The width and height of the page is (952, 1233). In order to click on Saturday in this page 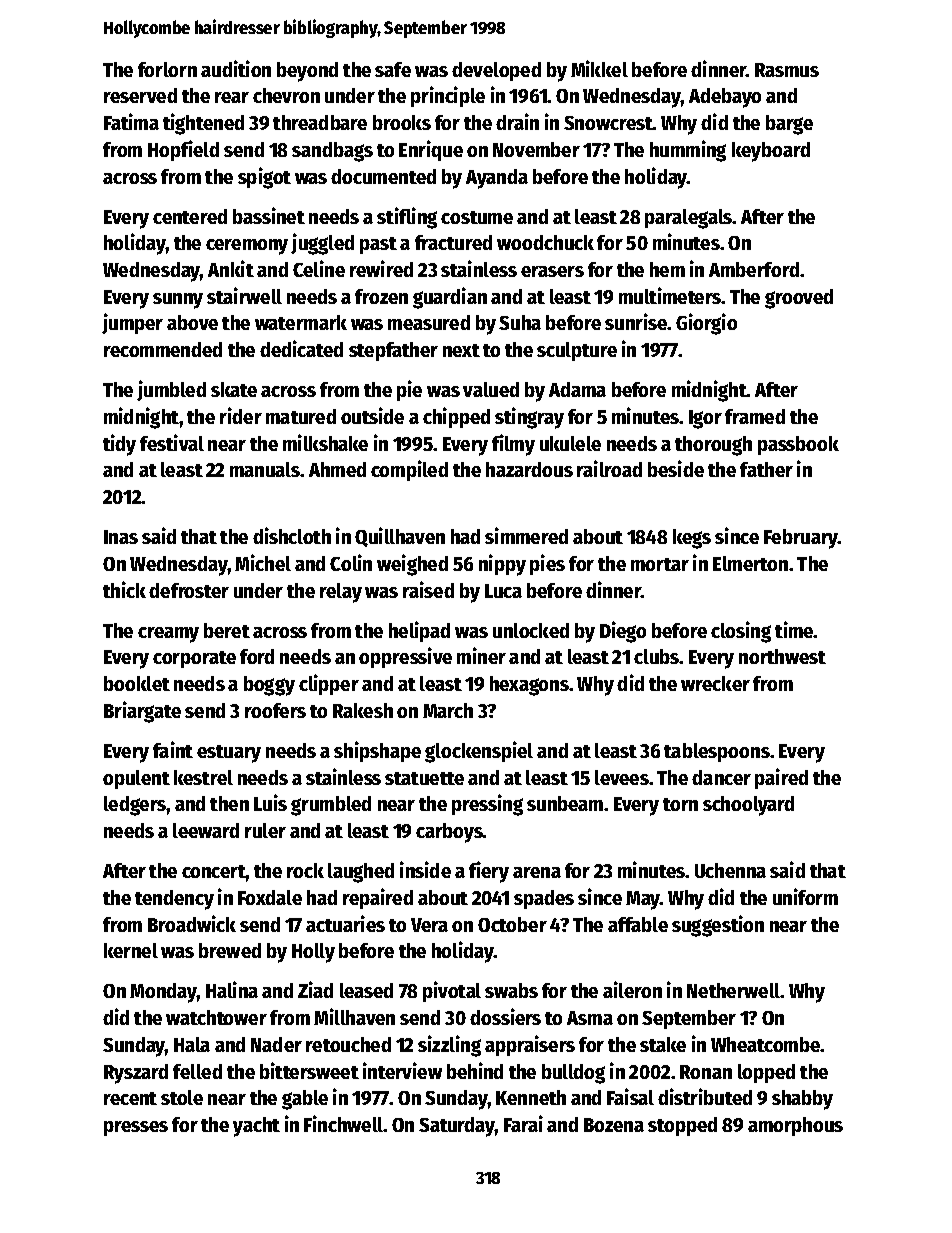, I will do `click(457, 1127)`.
